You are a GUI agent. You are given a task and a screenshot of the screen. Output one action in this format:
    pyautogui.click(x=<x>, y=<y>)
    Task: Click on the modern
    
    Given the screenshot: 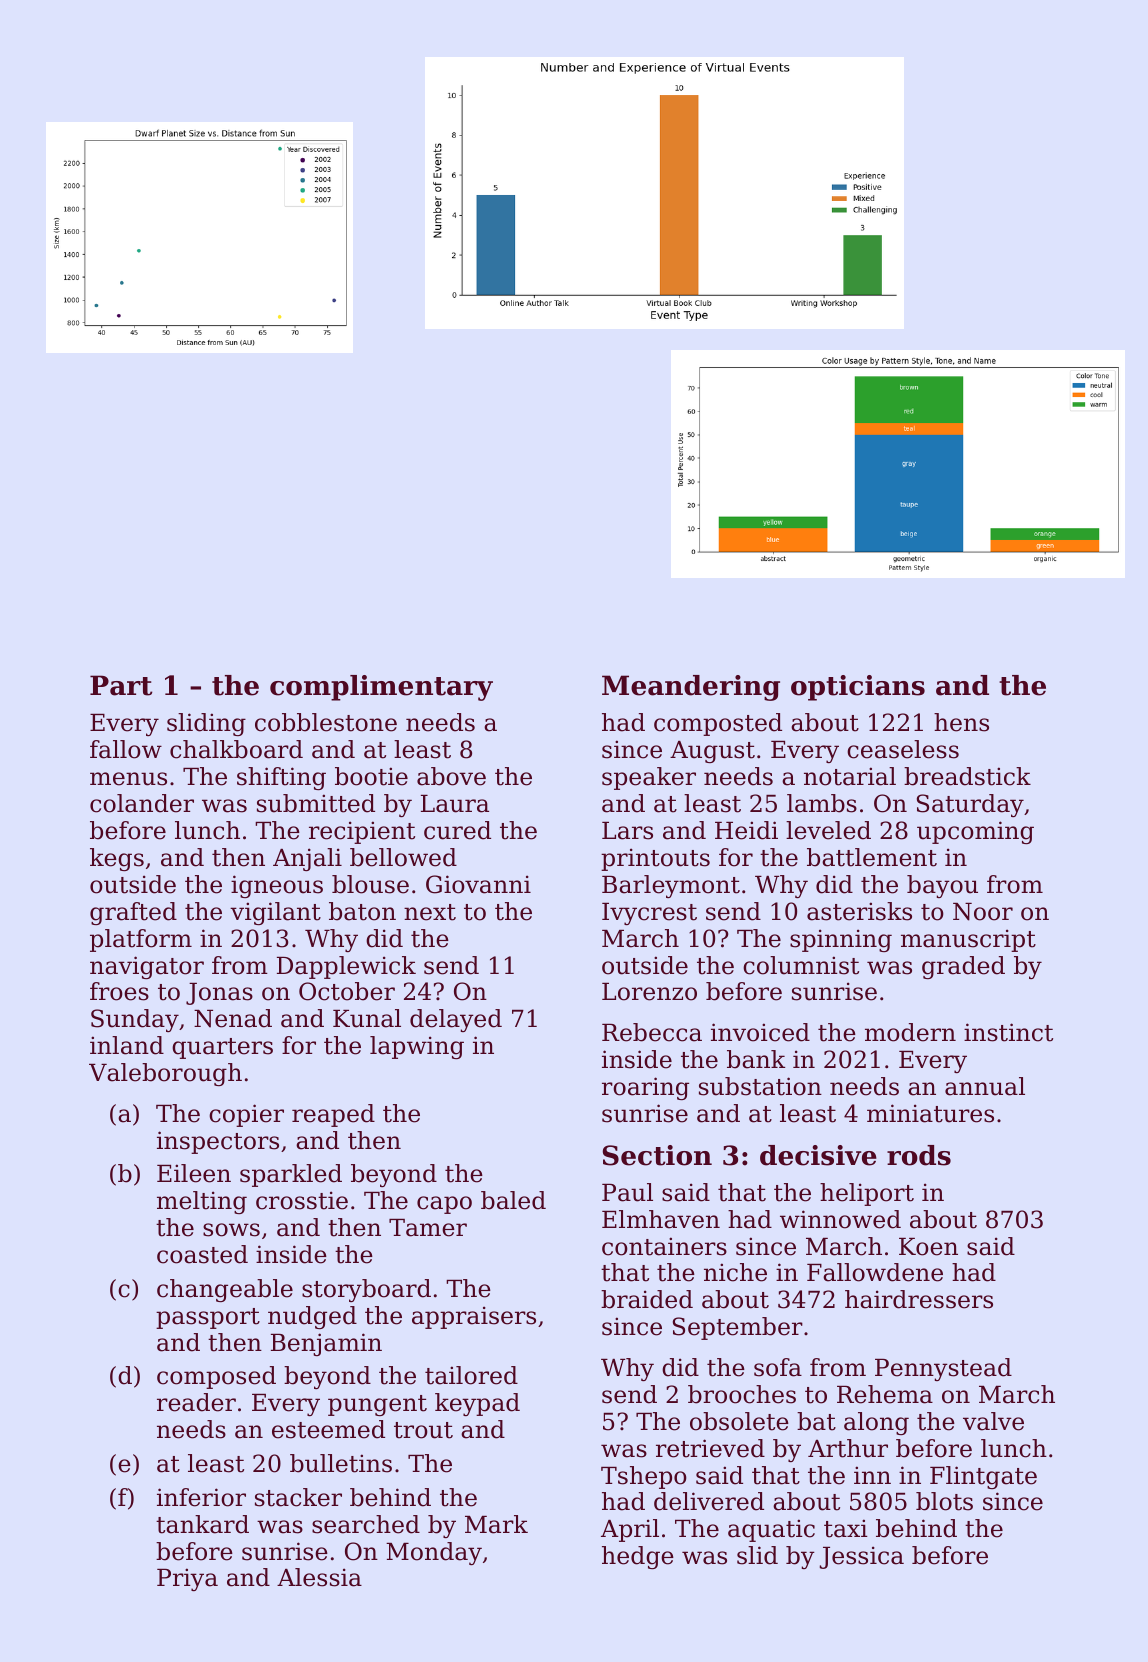 What is the action you would take?
    pyautogui.click(x=910, y=1032)
